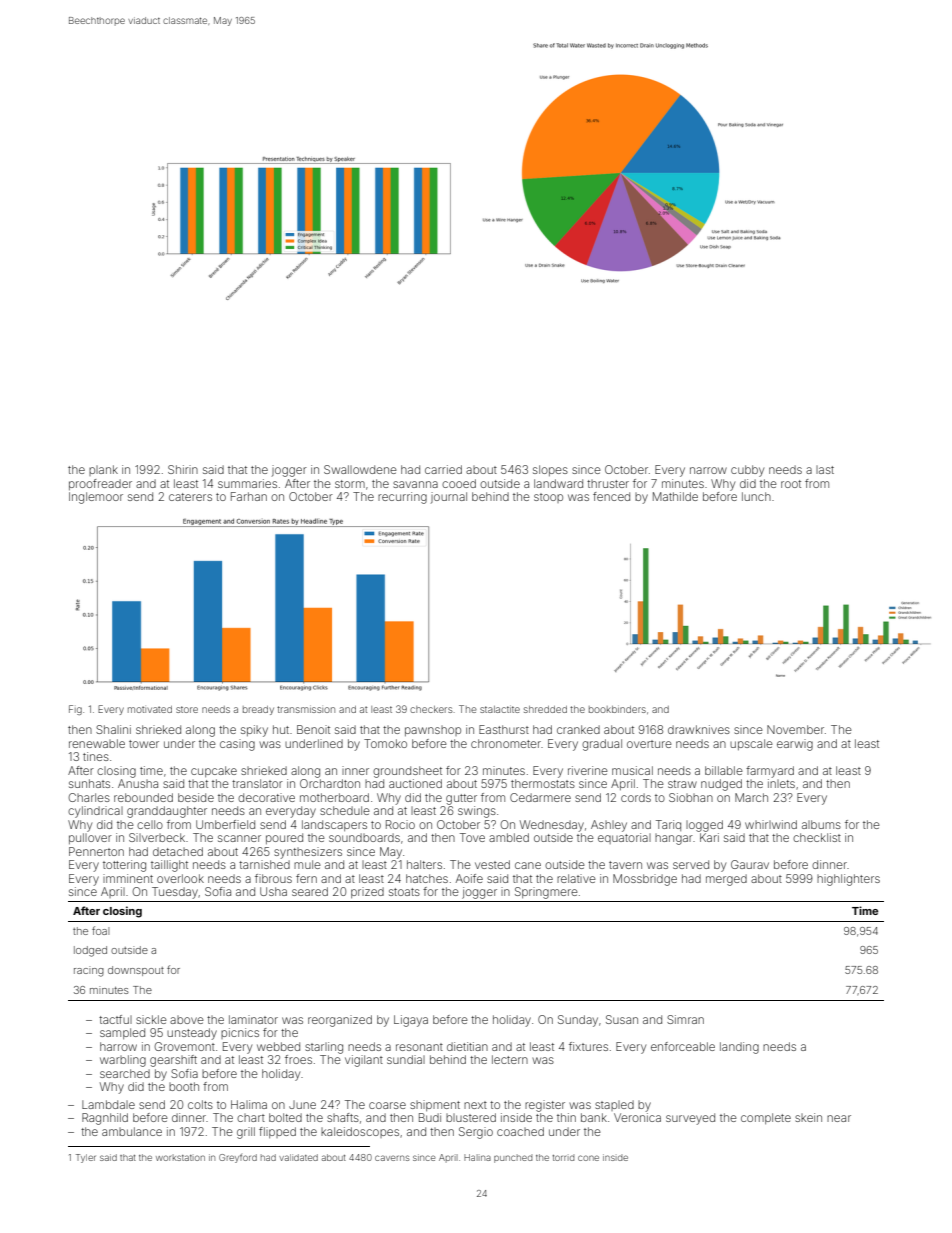 This page has height=1233, width=952. I want to click on bookbinders, so click(617, 709).
